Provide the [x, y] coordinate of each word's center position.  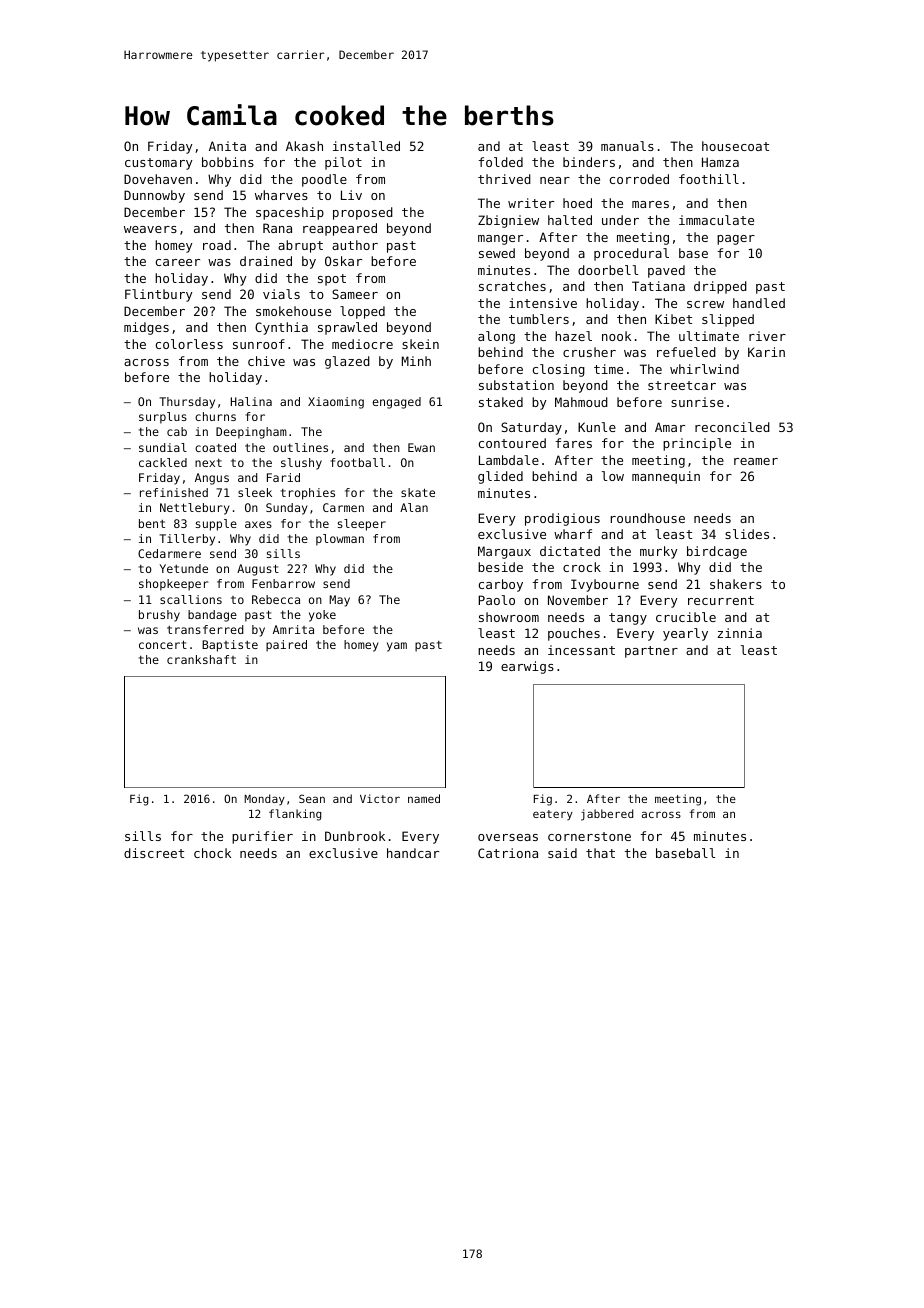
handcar [413, 853]
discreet [154, 853]
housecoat [735, 146]
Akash [304, 146]
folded [500, 162]
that [600, 853]
